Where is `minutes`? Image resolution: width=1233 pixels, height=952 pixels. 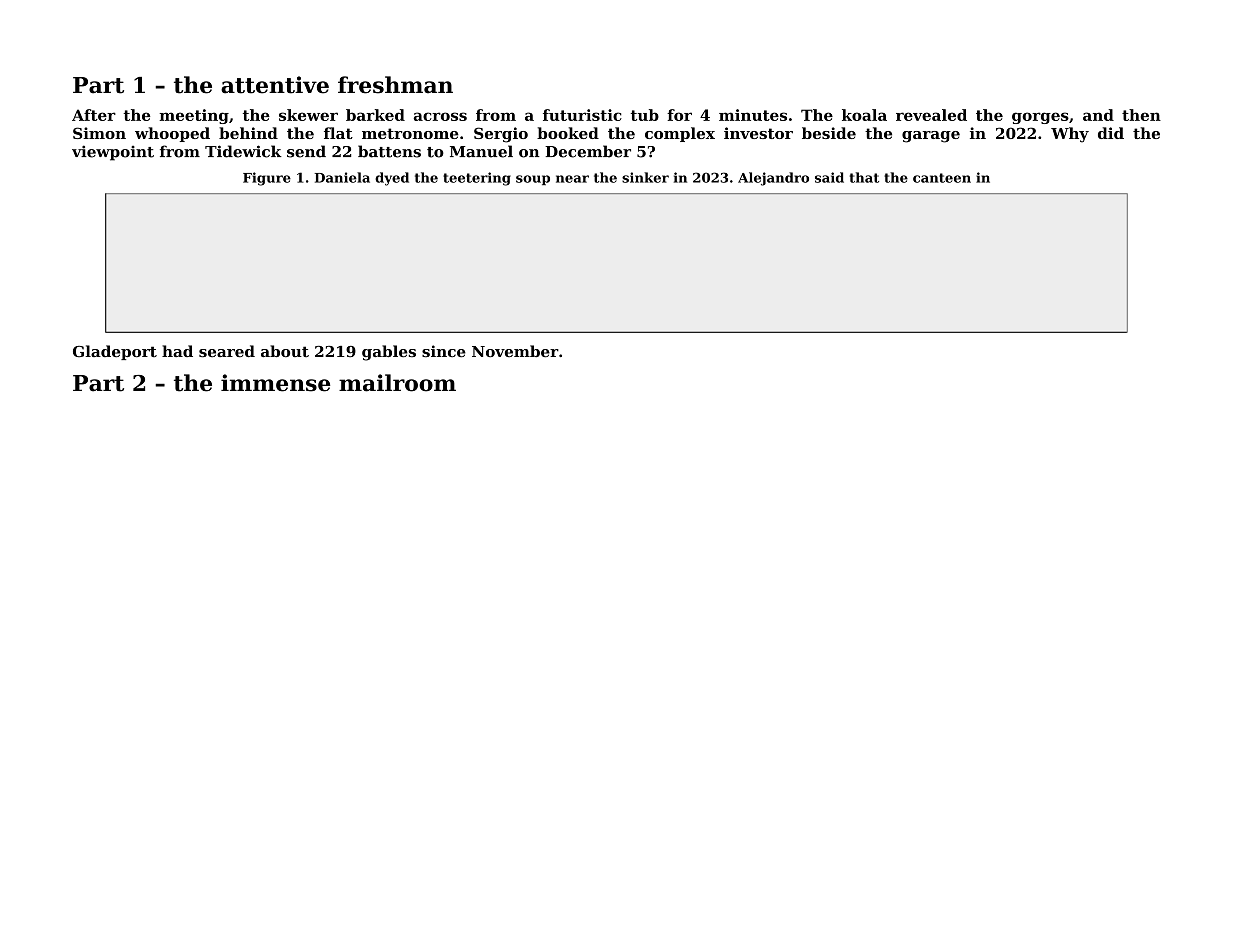
minutes is located at coordinates (753, 115).
